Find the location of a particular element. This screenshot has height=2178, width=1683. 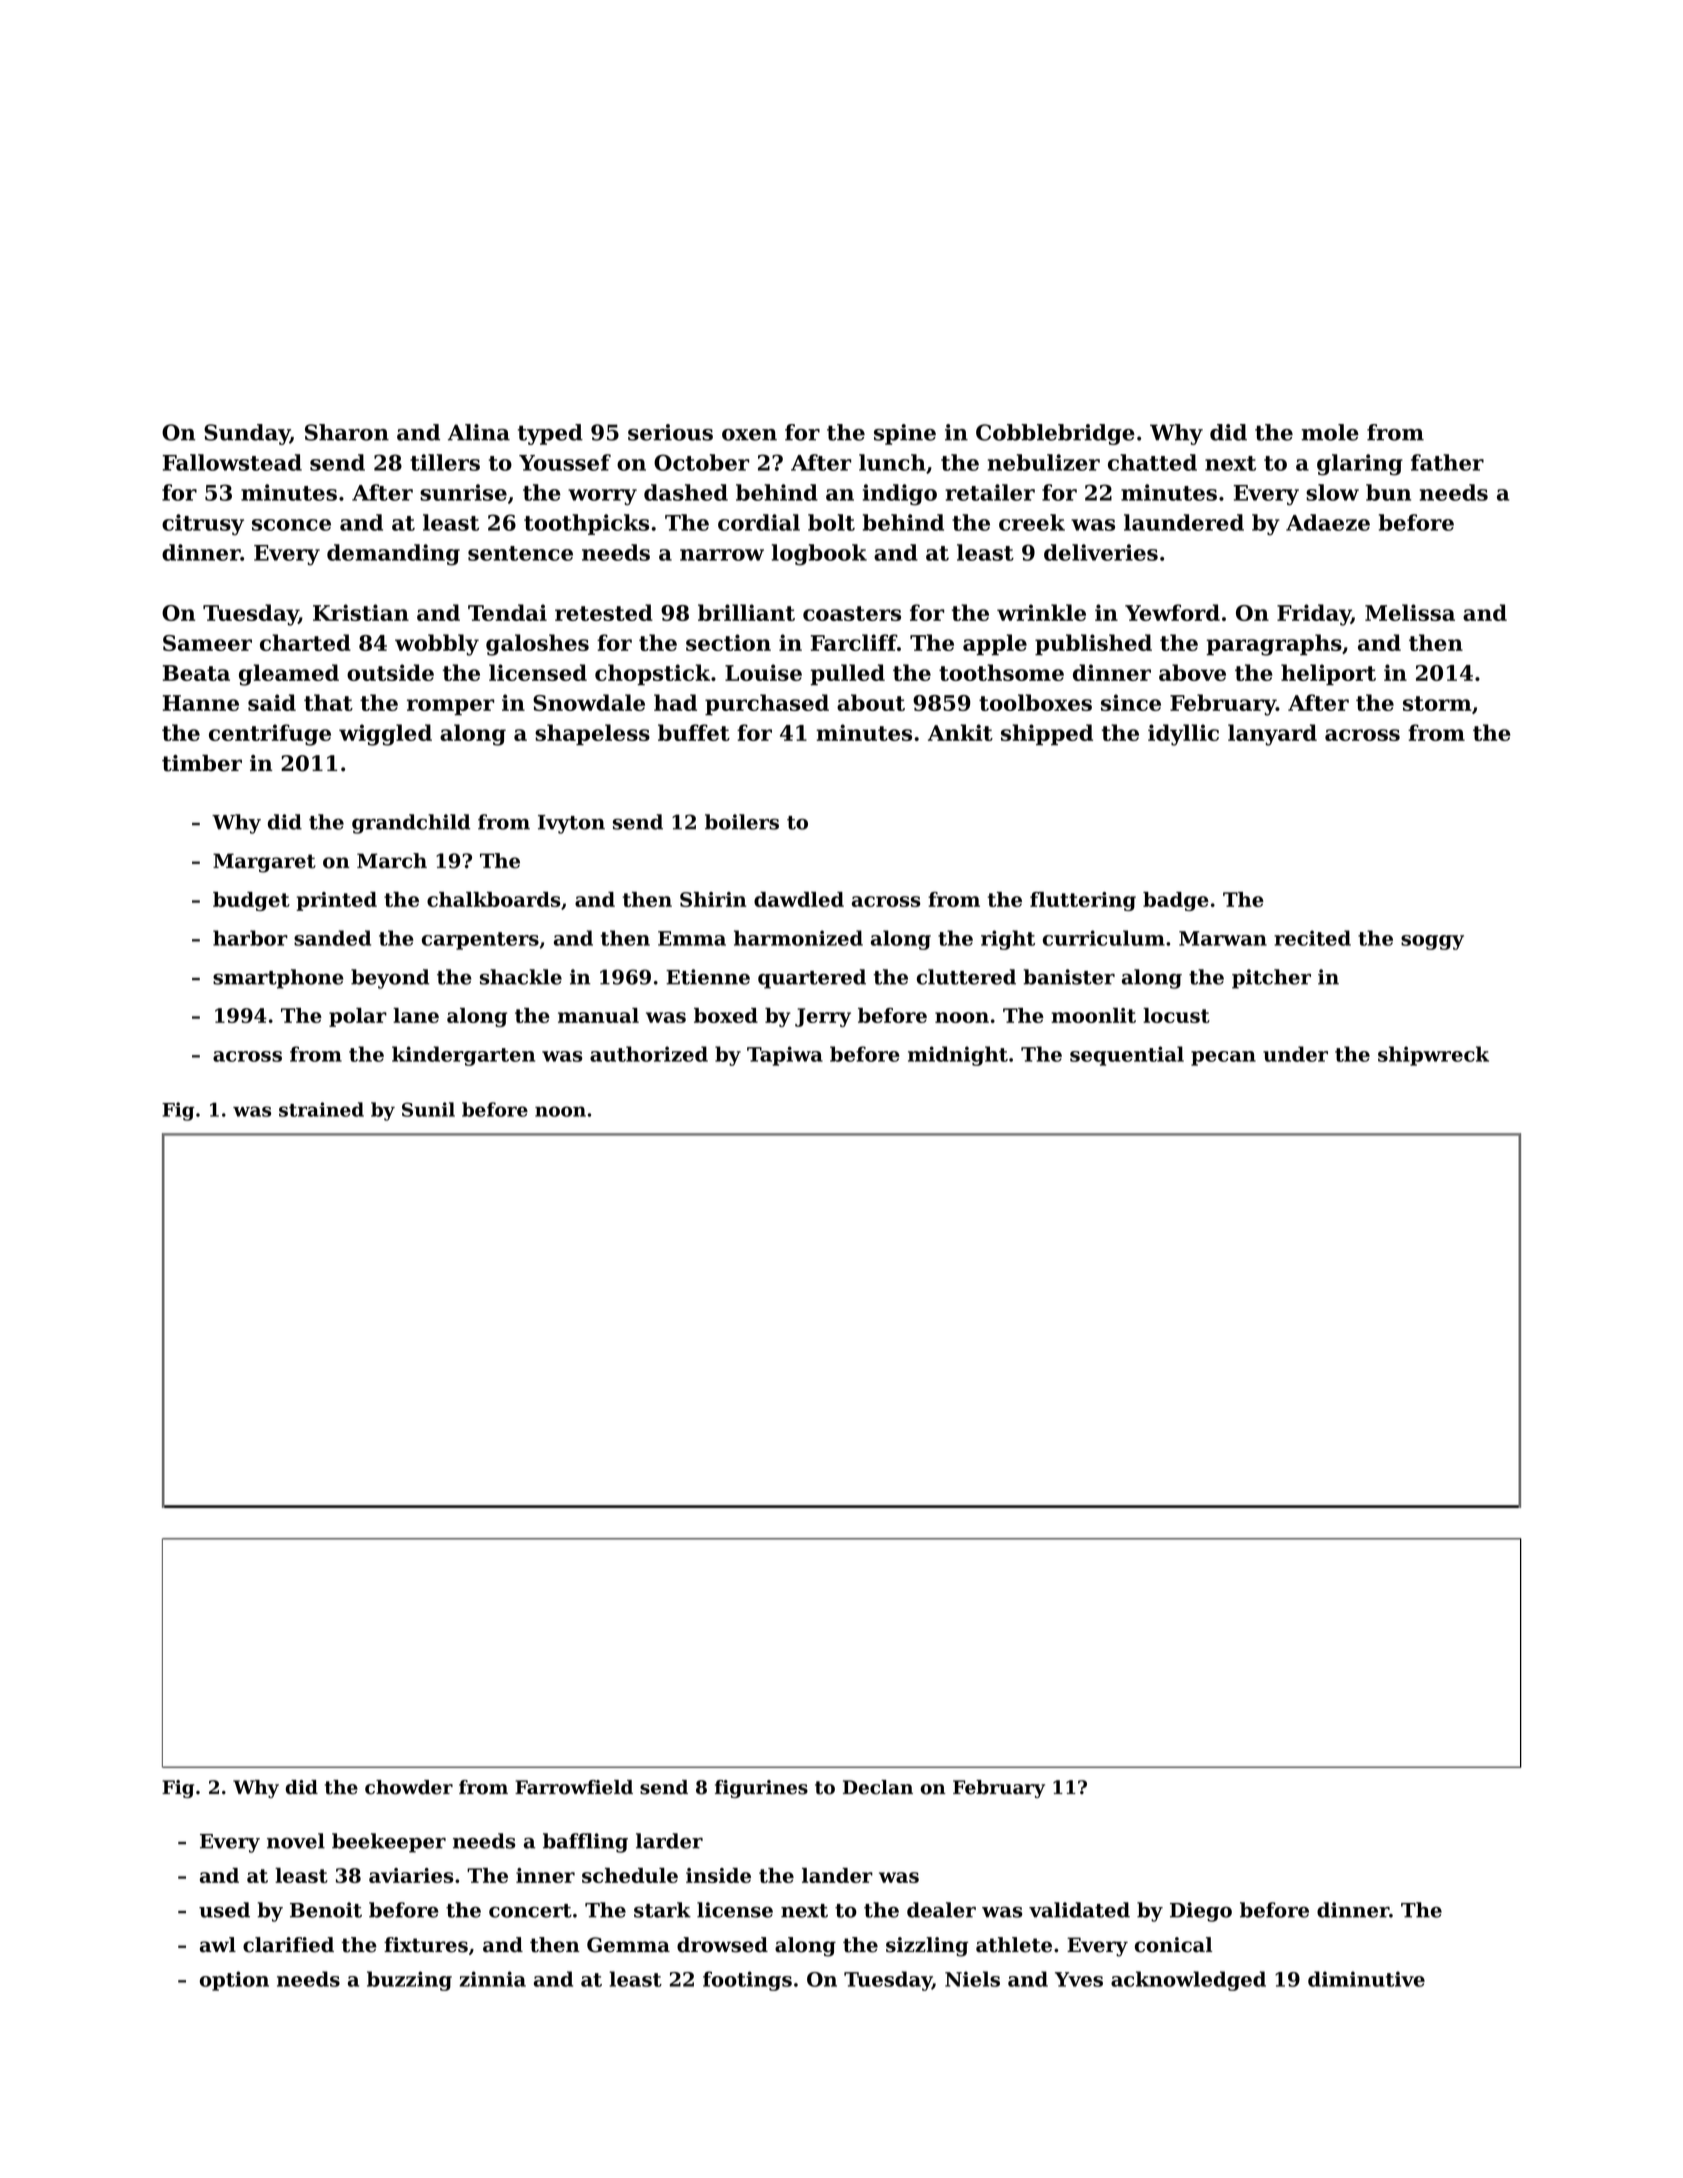

Sunday is located at coordinates (247, 434).
